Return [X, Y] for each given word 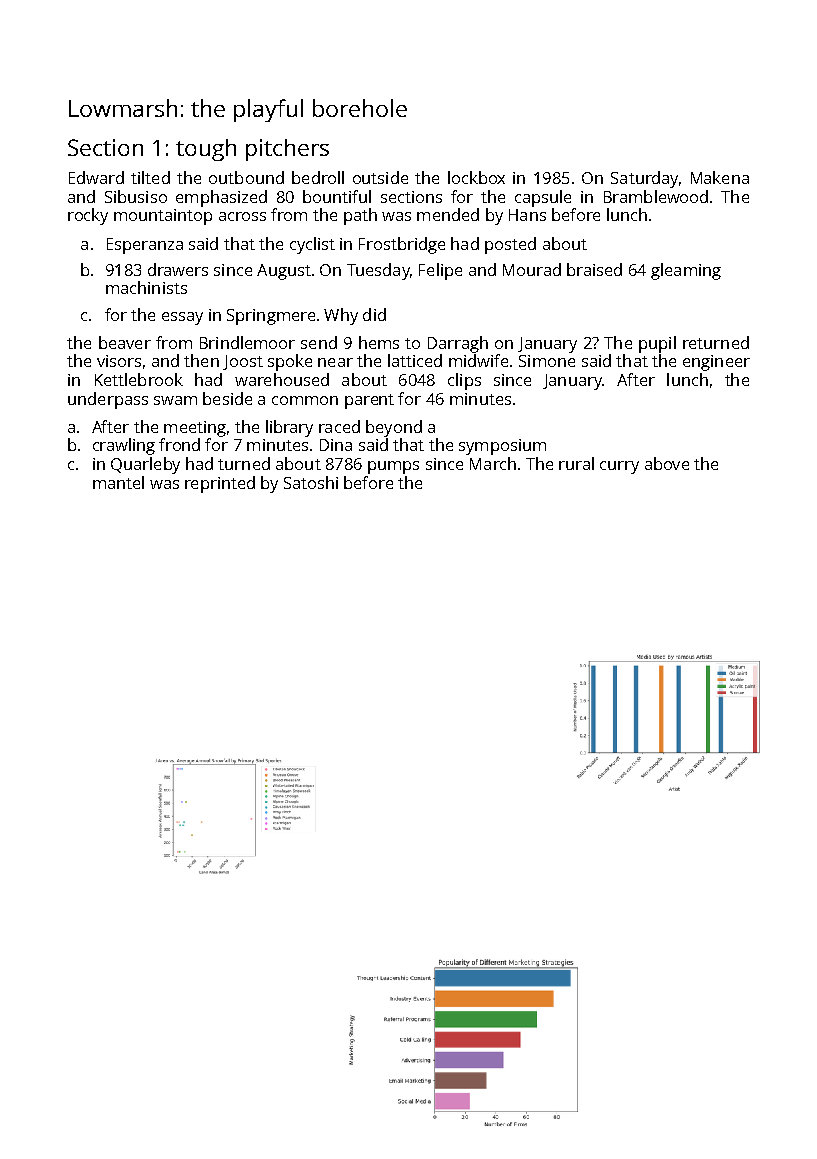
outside [380, 177]
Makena [720, 177]
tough [206, 150]
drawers [178, 269]
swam [175, 400]
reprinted [220, 484]
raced [339, 426]
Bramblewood [656, 196]
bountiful [337, 196]
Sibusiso [136, 196]
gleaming [686, 271]
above [667, 463]
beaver [125, 342]
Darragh [458, 344]
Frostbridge [402, 245]
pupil [657, 344]
